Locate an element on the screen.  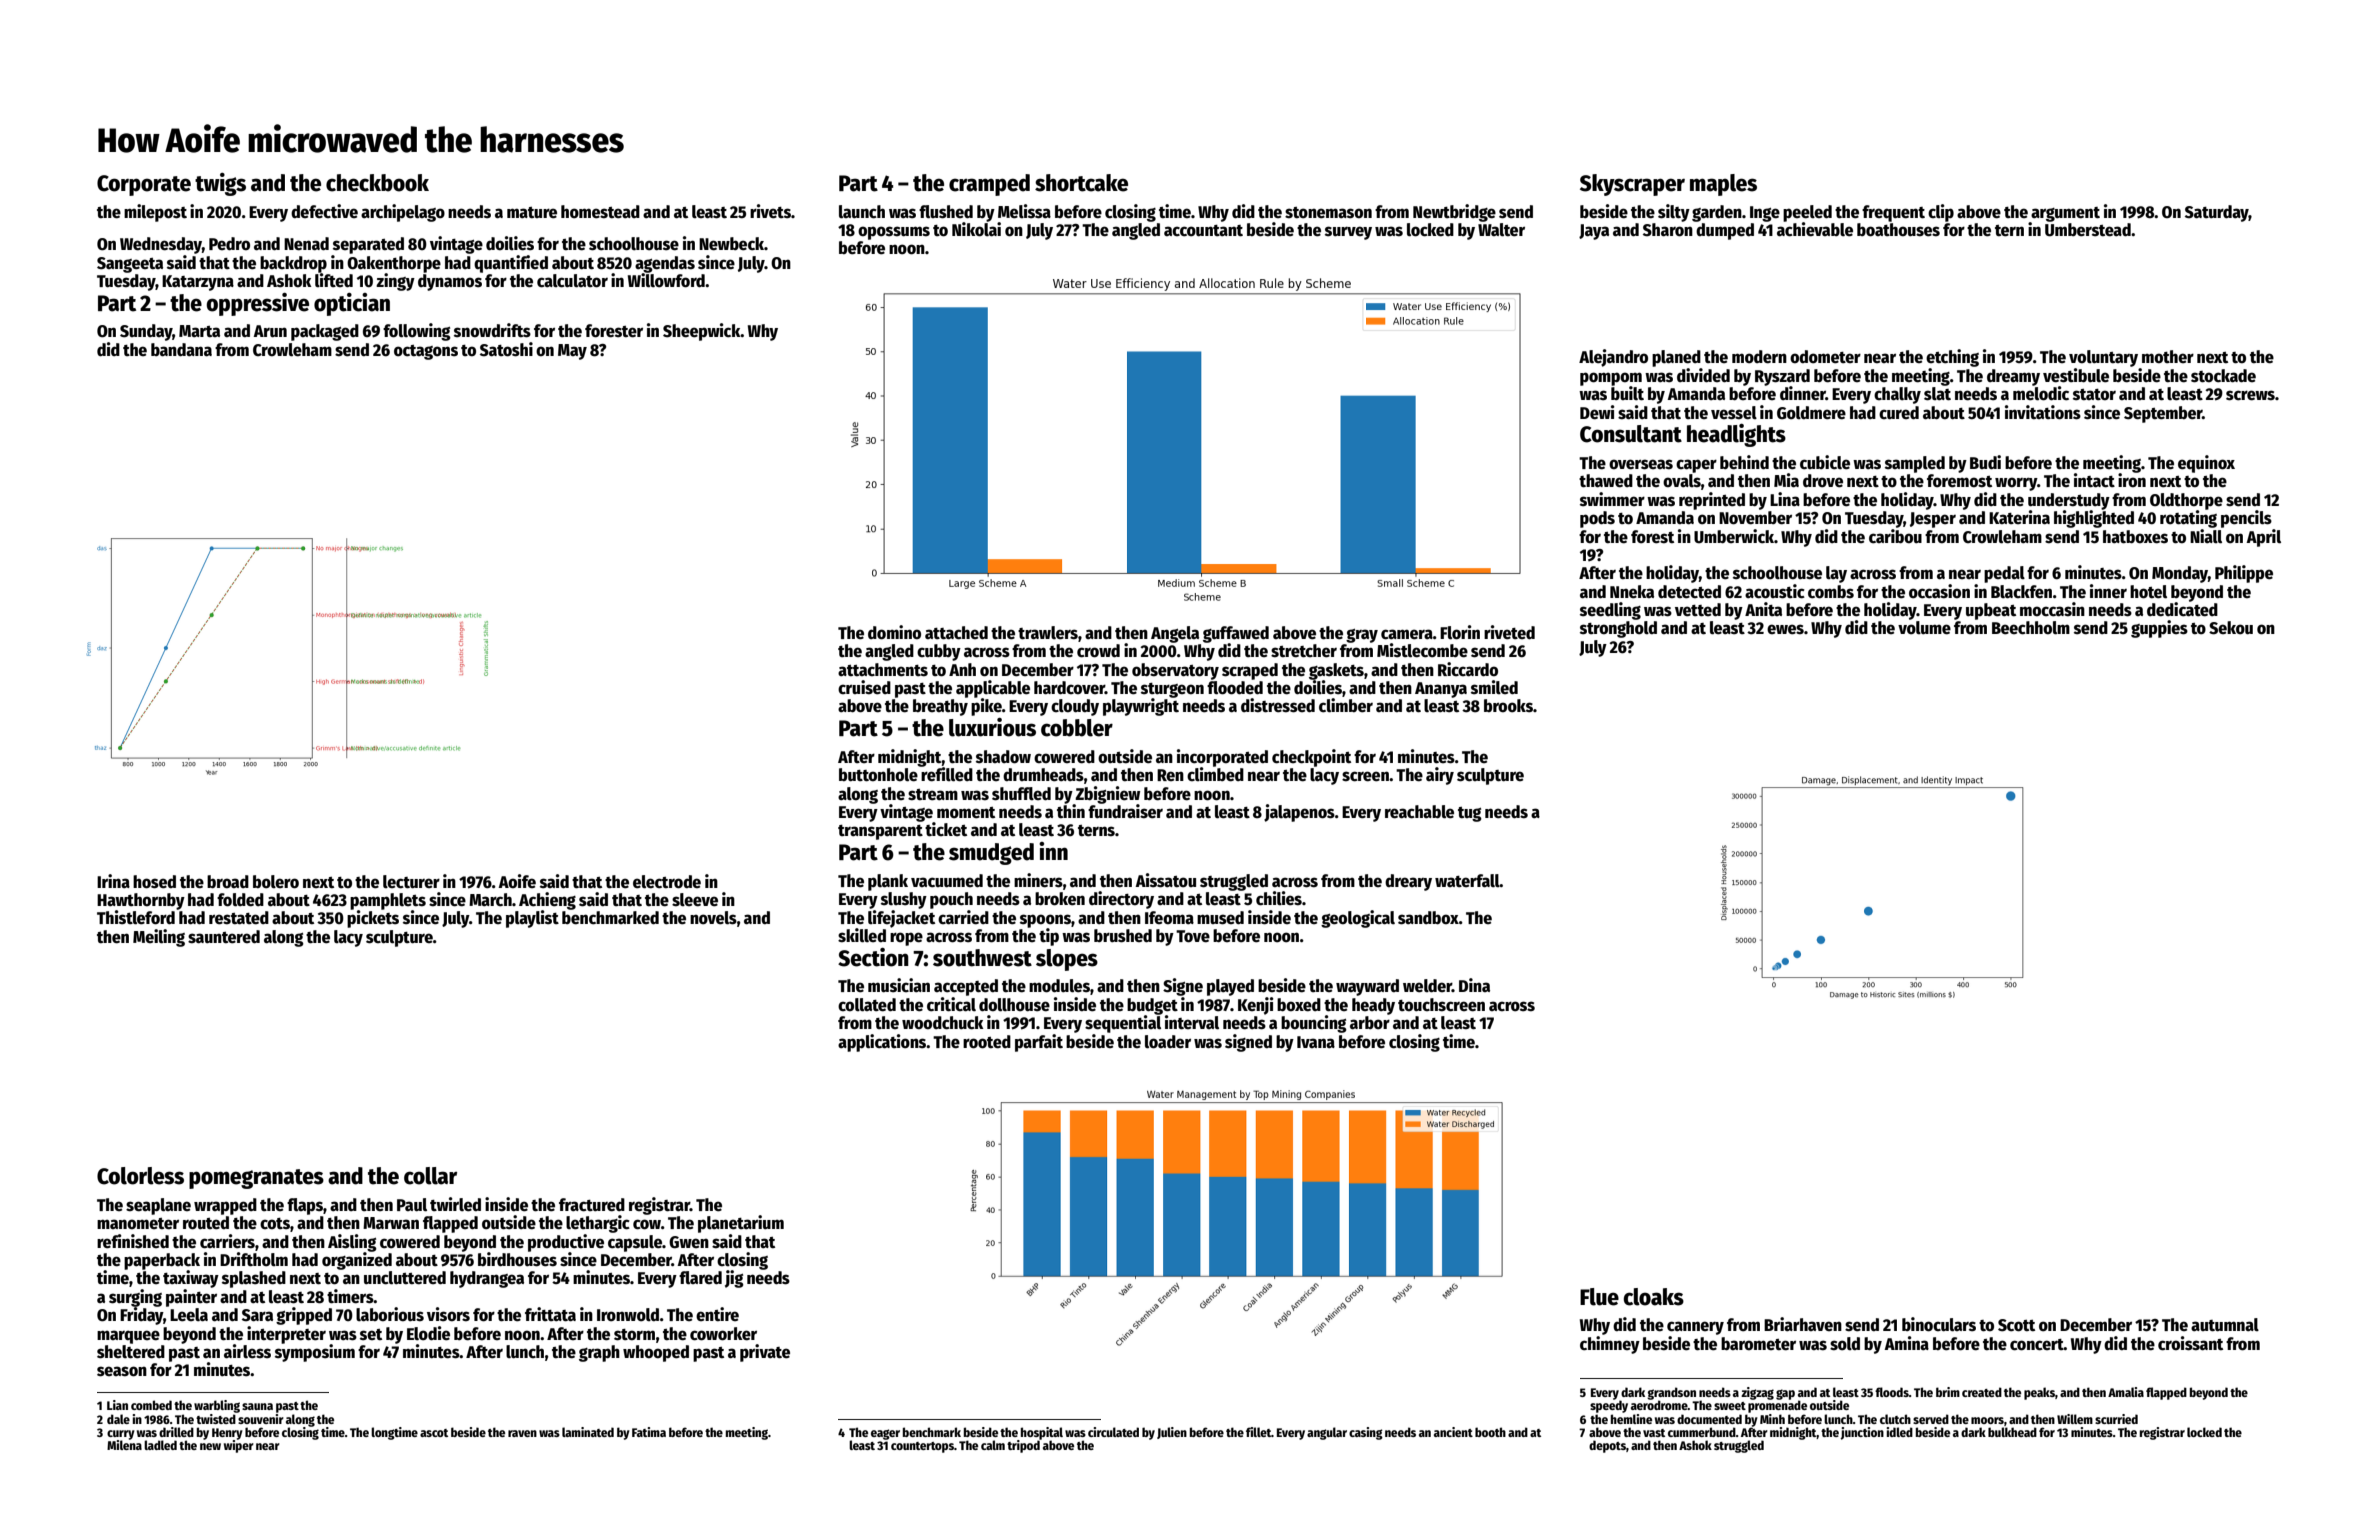
geological is located at coordinates (1358, 919).
